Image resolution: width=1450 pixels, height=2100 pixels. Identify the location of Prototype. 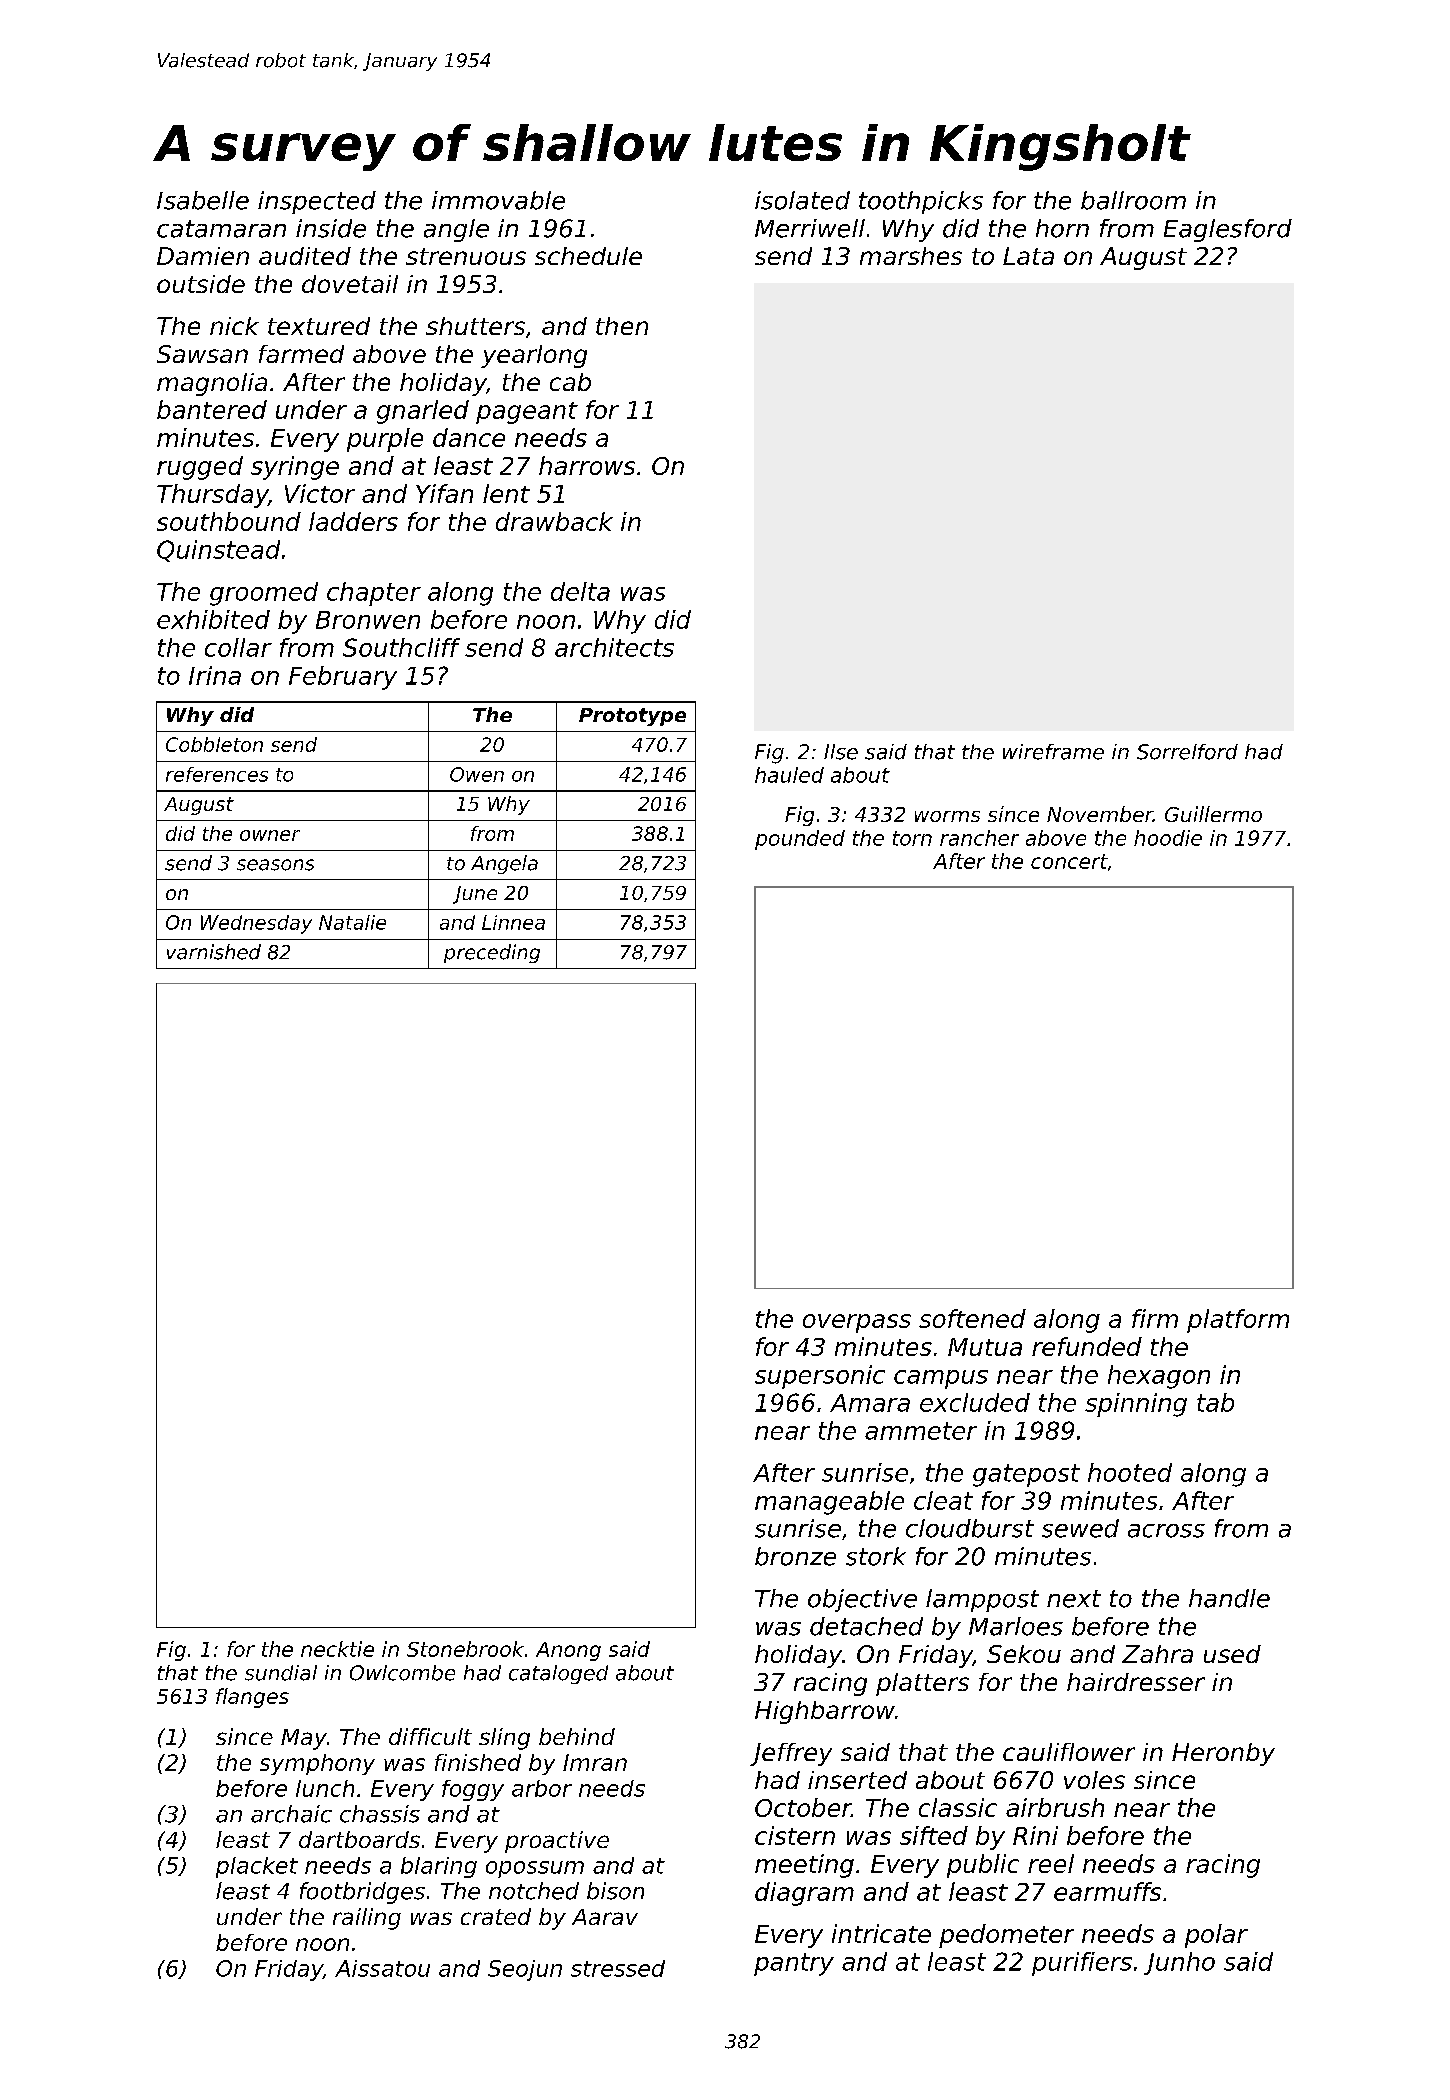
(632, 717).
